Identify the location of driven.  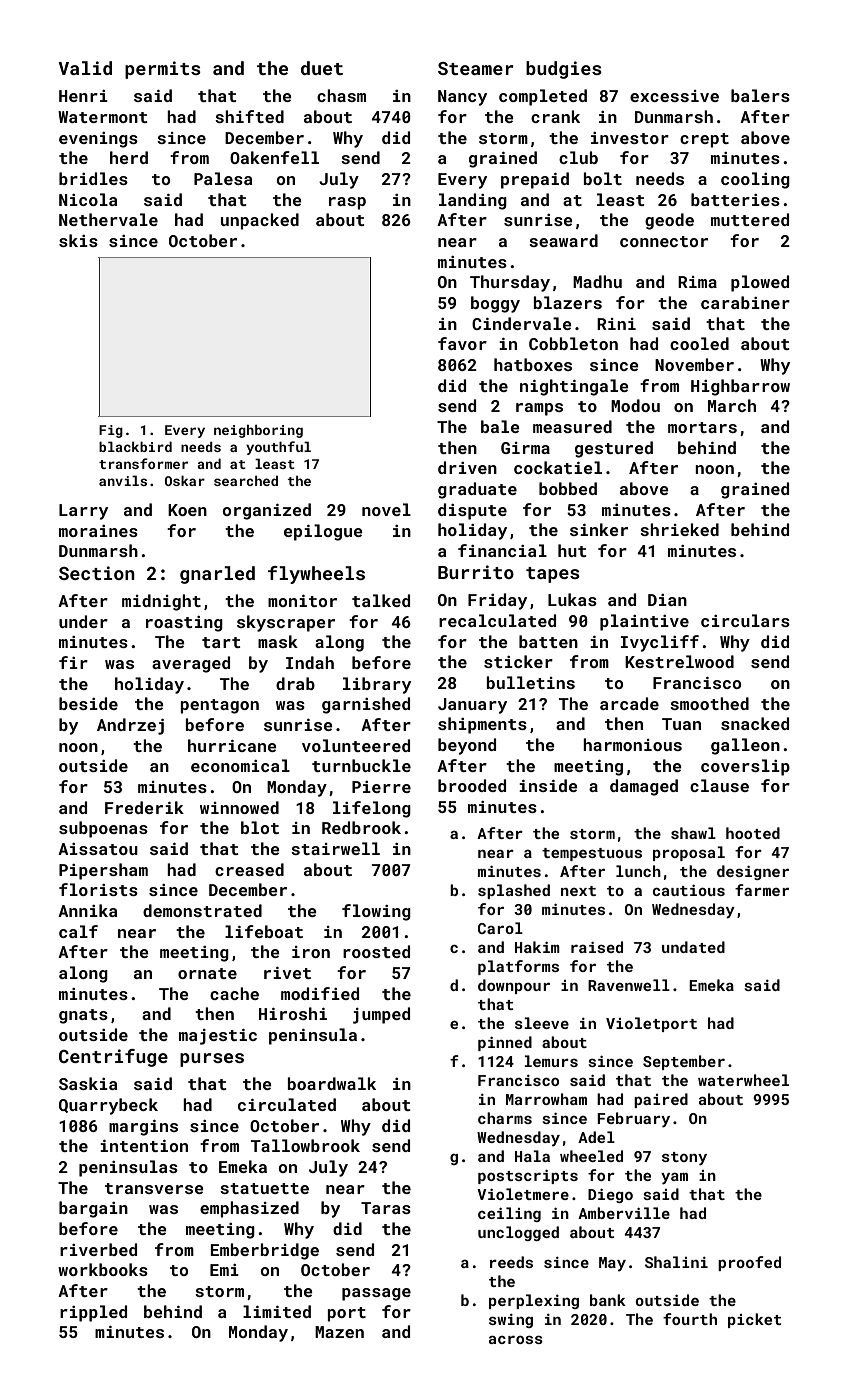
(467, 467).
